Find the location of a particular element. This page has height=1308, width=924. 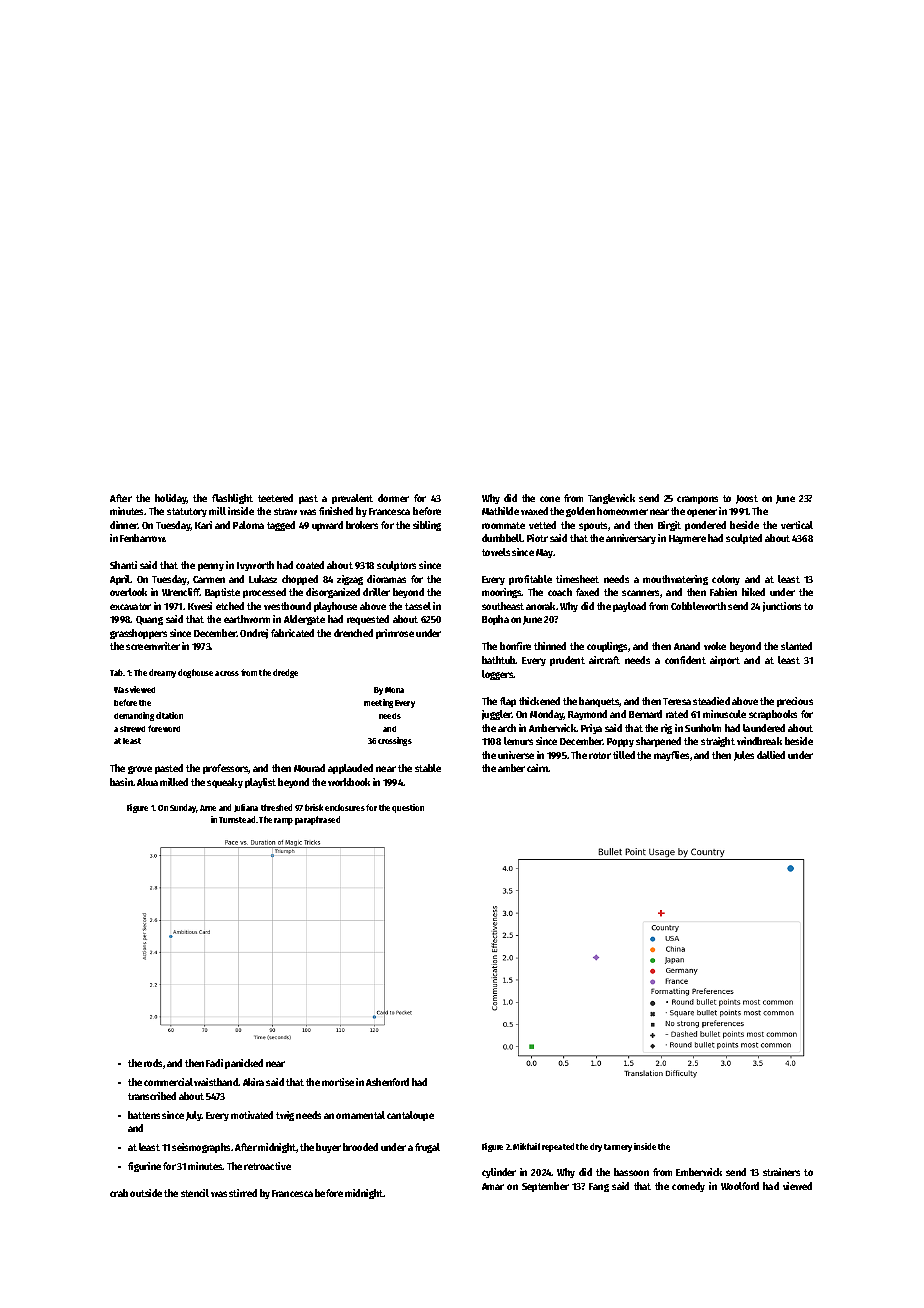

Ashenford is located at coordinates (387, 1082).
